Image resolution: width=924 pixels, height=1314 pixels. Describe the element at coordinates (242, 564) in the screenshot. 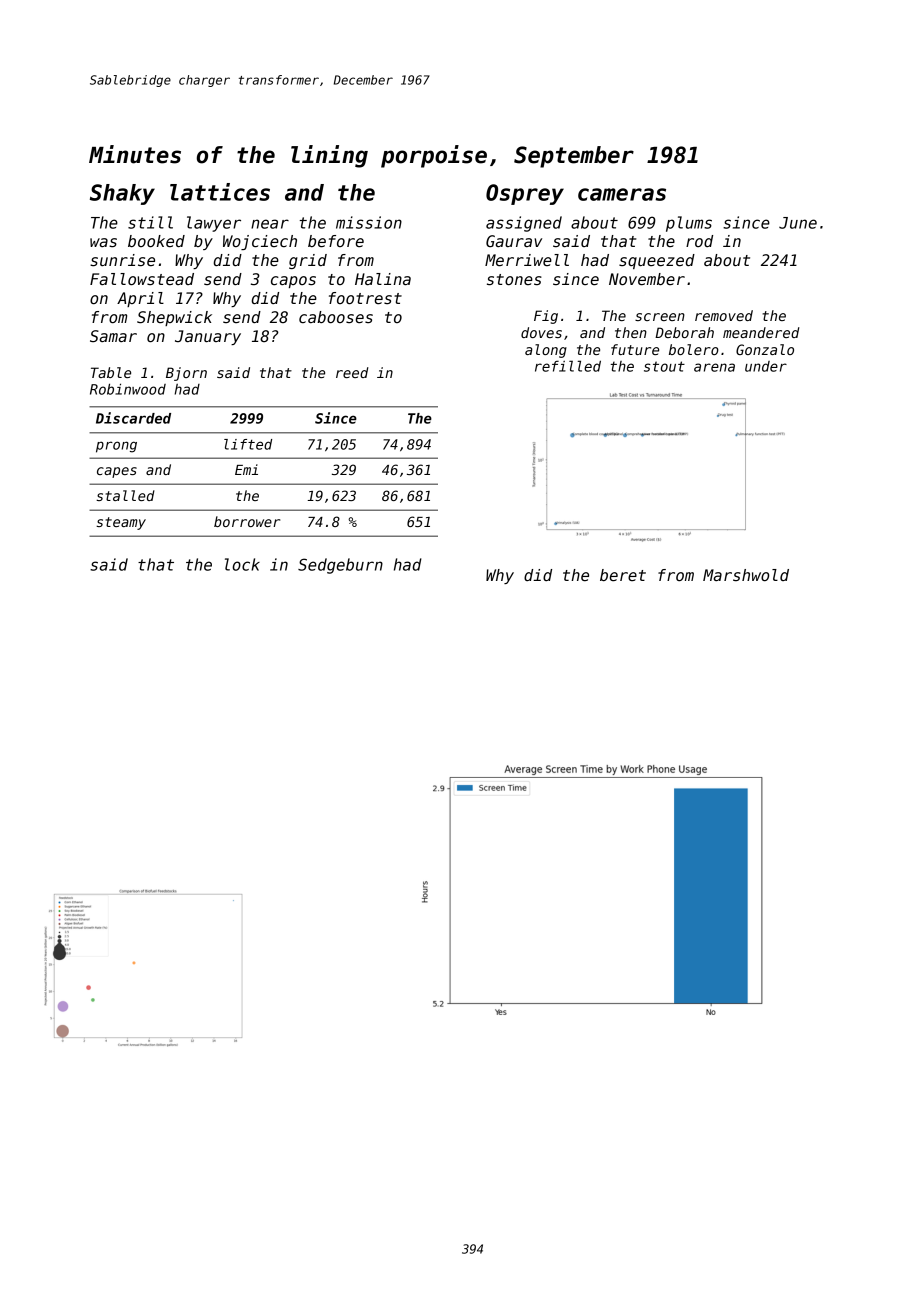

I see `lock` at that location.
